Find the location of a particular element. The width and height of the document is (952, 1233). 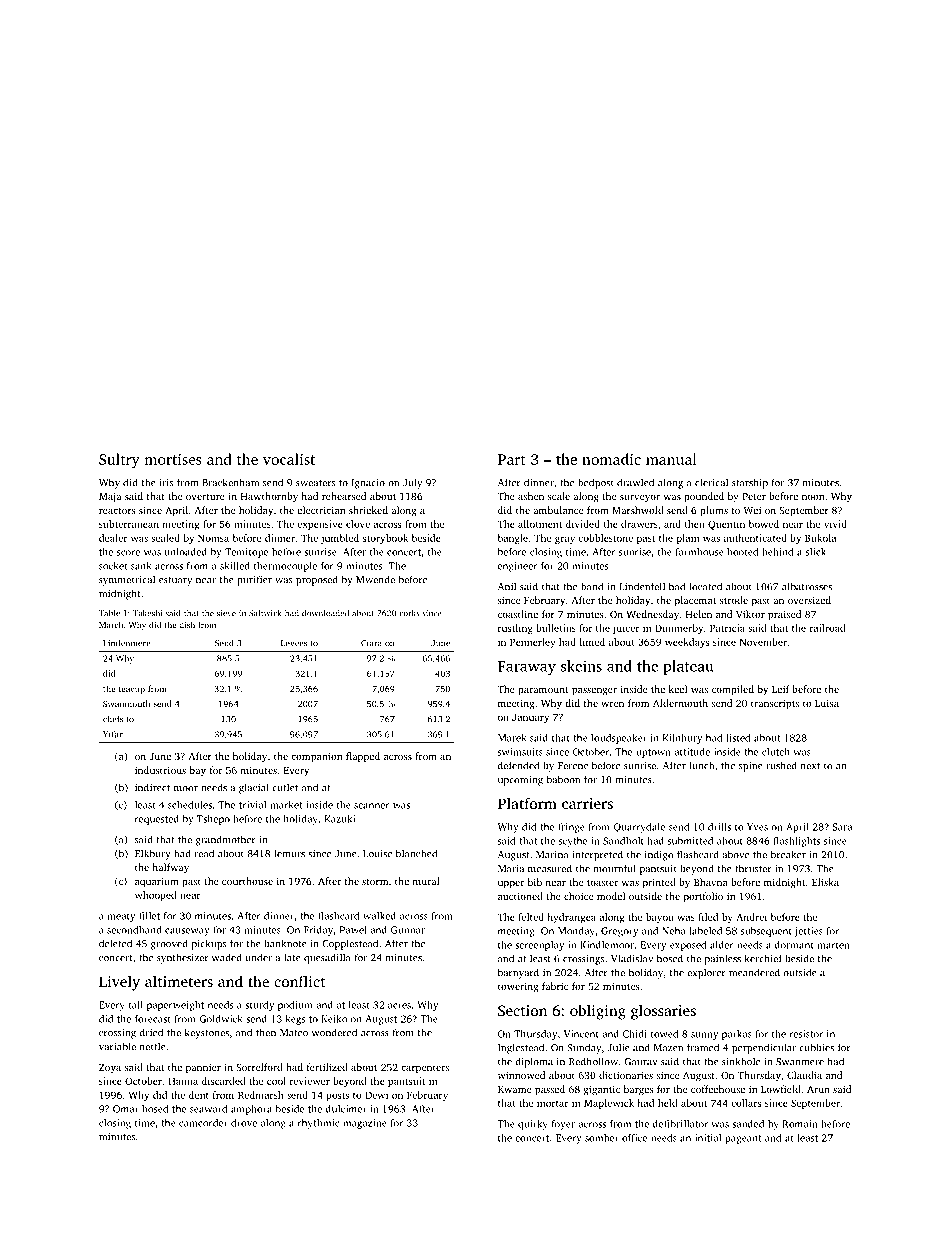

praised is located at coordinates (784, 615).
